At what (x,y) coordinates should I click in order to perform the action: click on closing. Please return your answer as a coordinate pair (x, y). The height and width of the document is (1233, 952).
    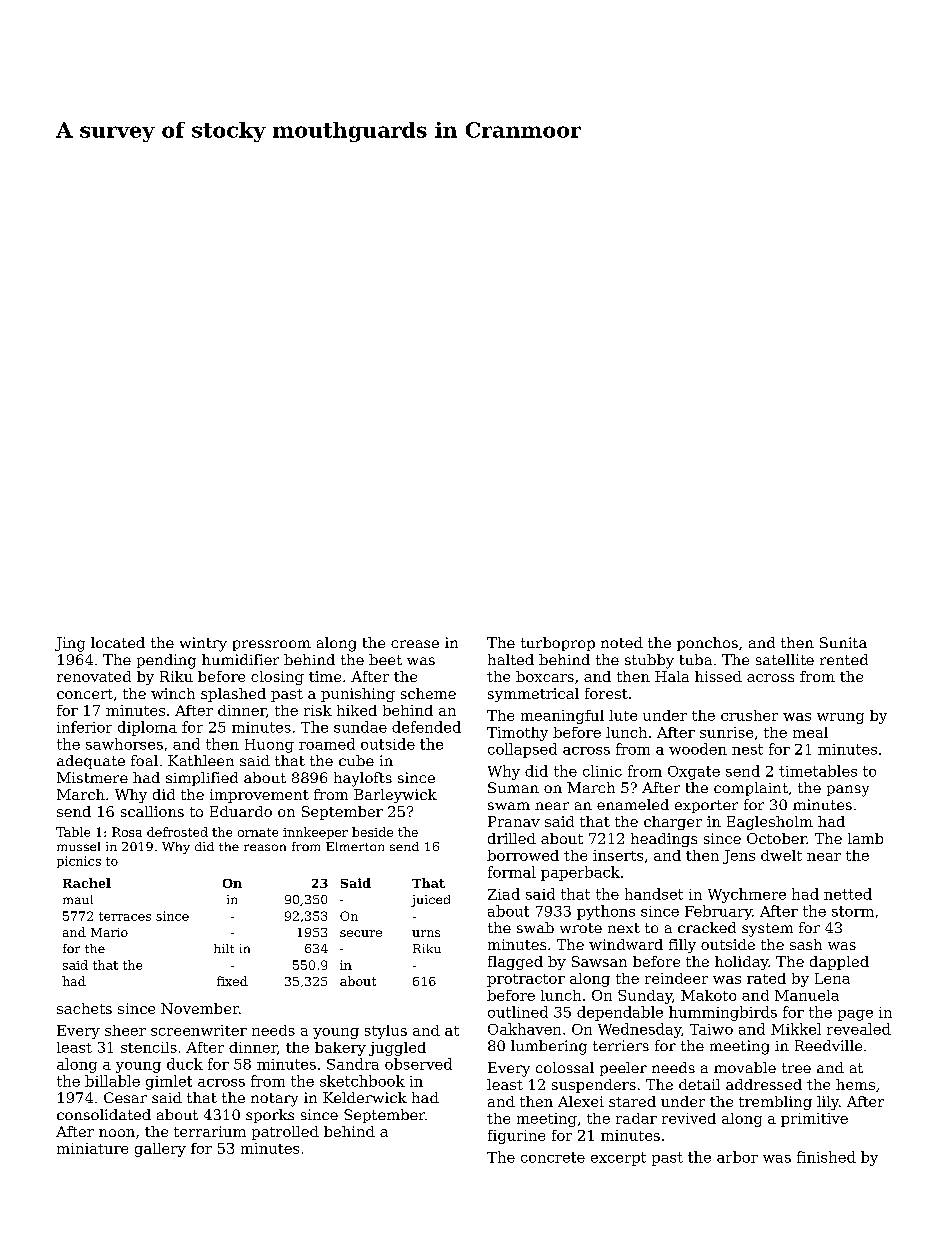
    Looking at the image, I should click on (277, 678).
